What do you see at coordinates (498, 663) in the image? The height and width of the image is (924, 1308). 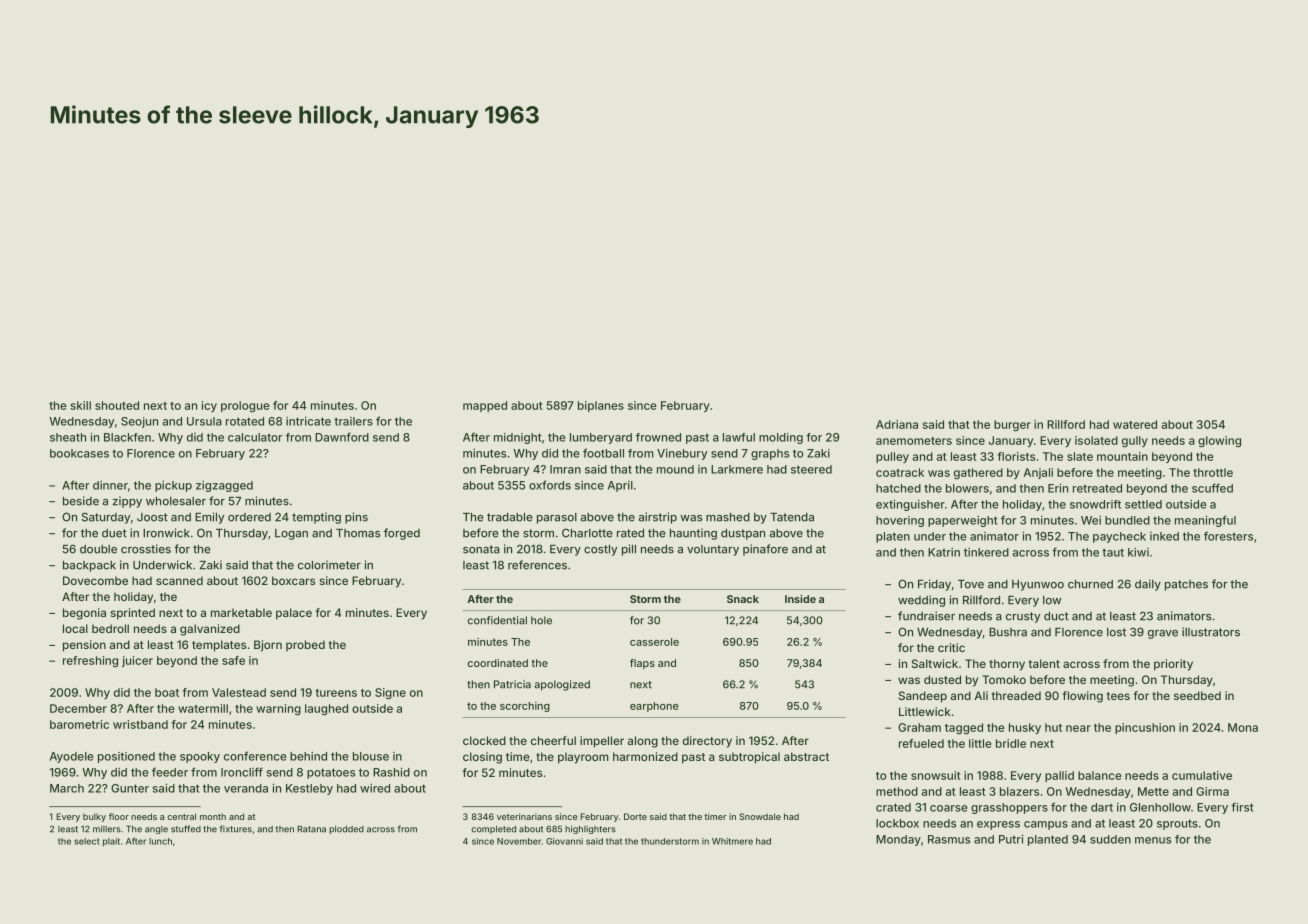 I see `coordinated` at bounding box center [498, 663].
